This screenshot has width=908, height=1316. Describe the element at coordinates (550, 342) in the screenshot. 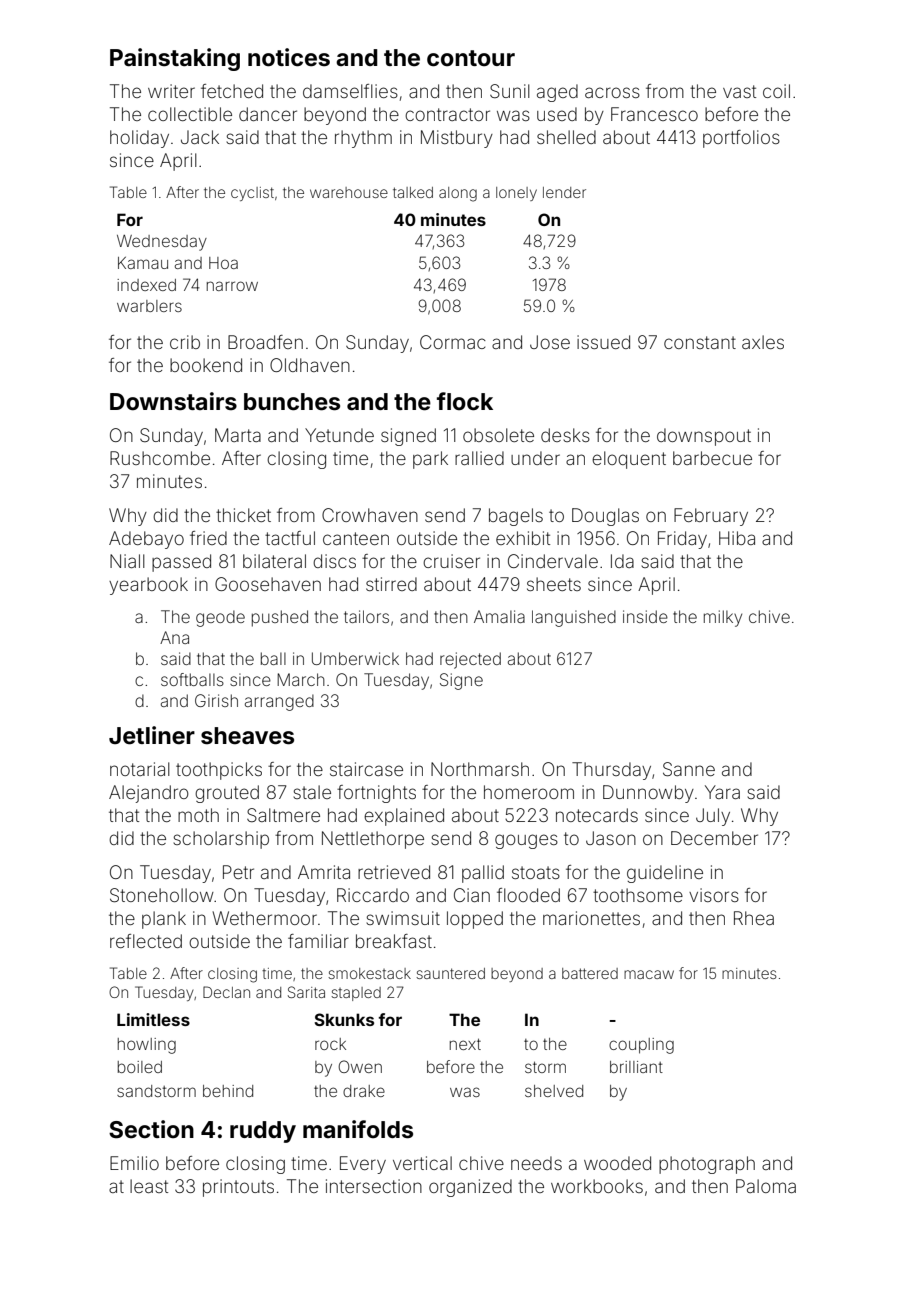

I see `Jose` at that location.
